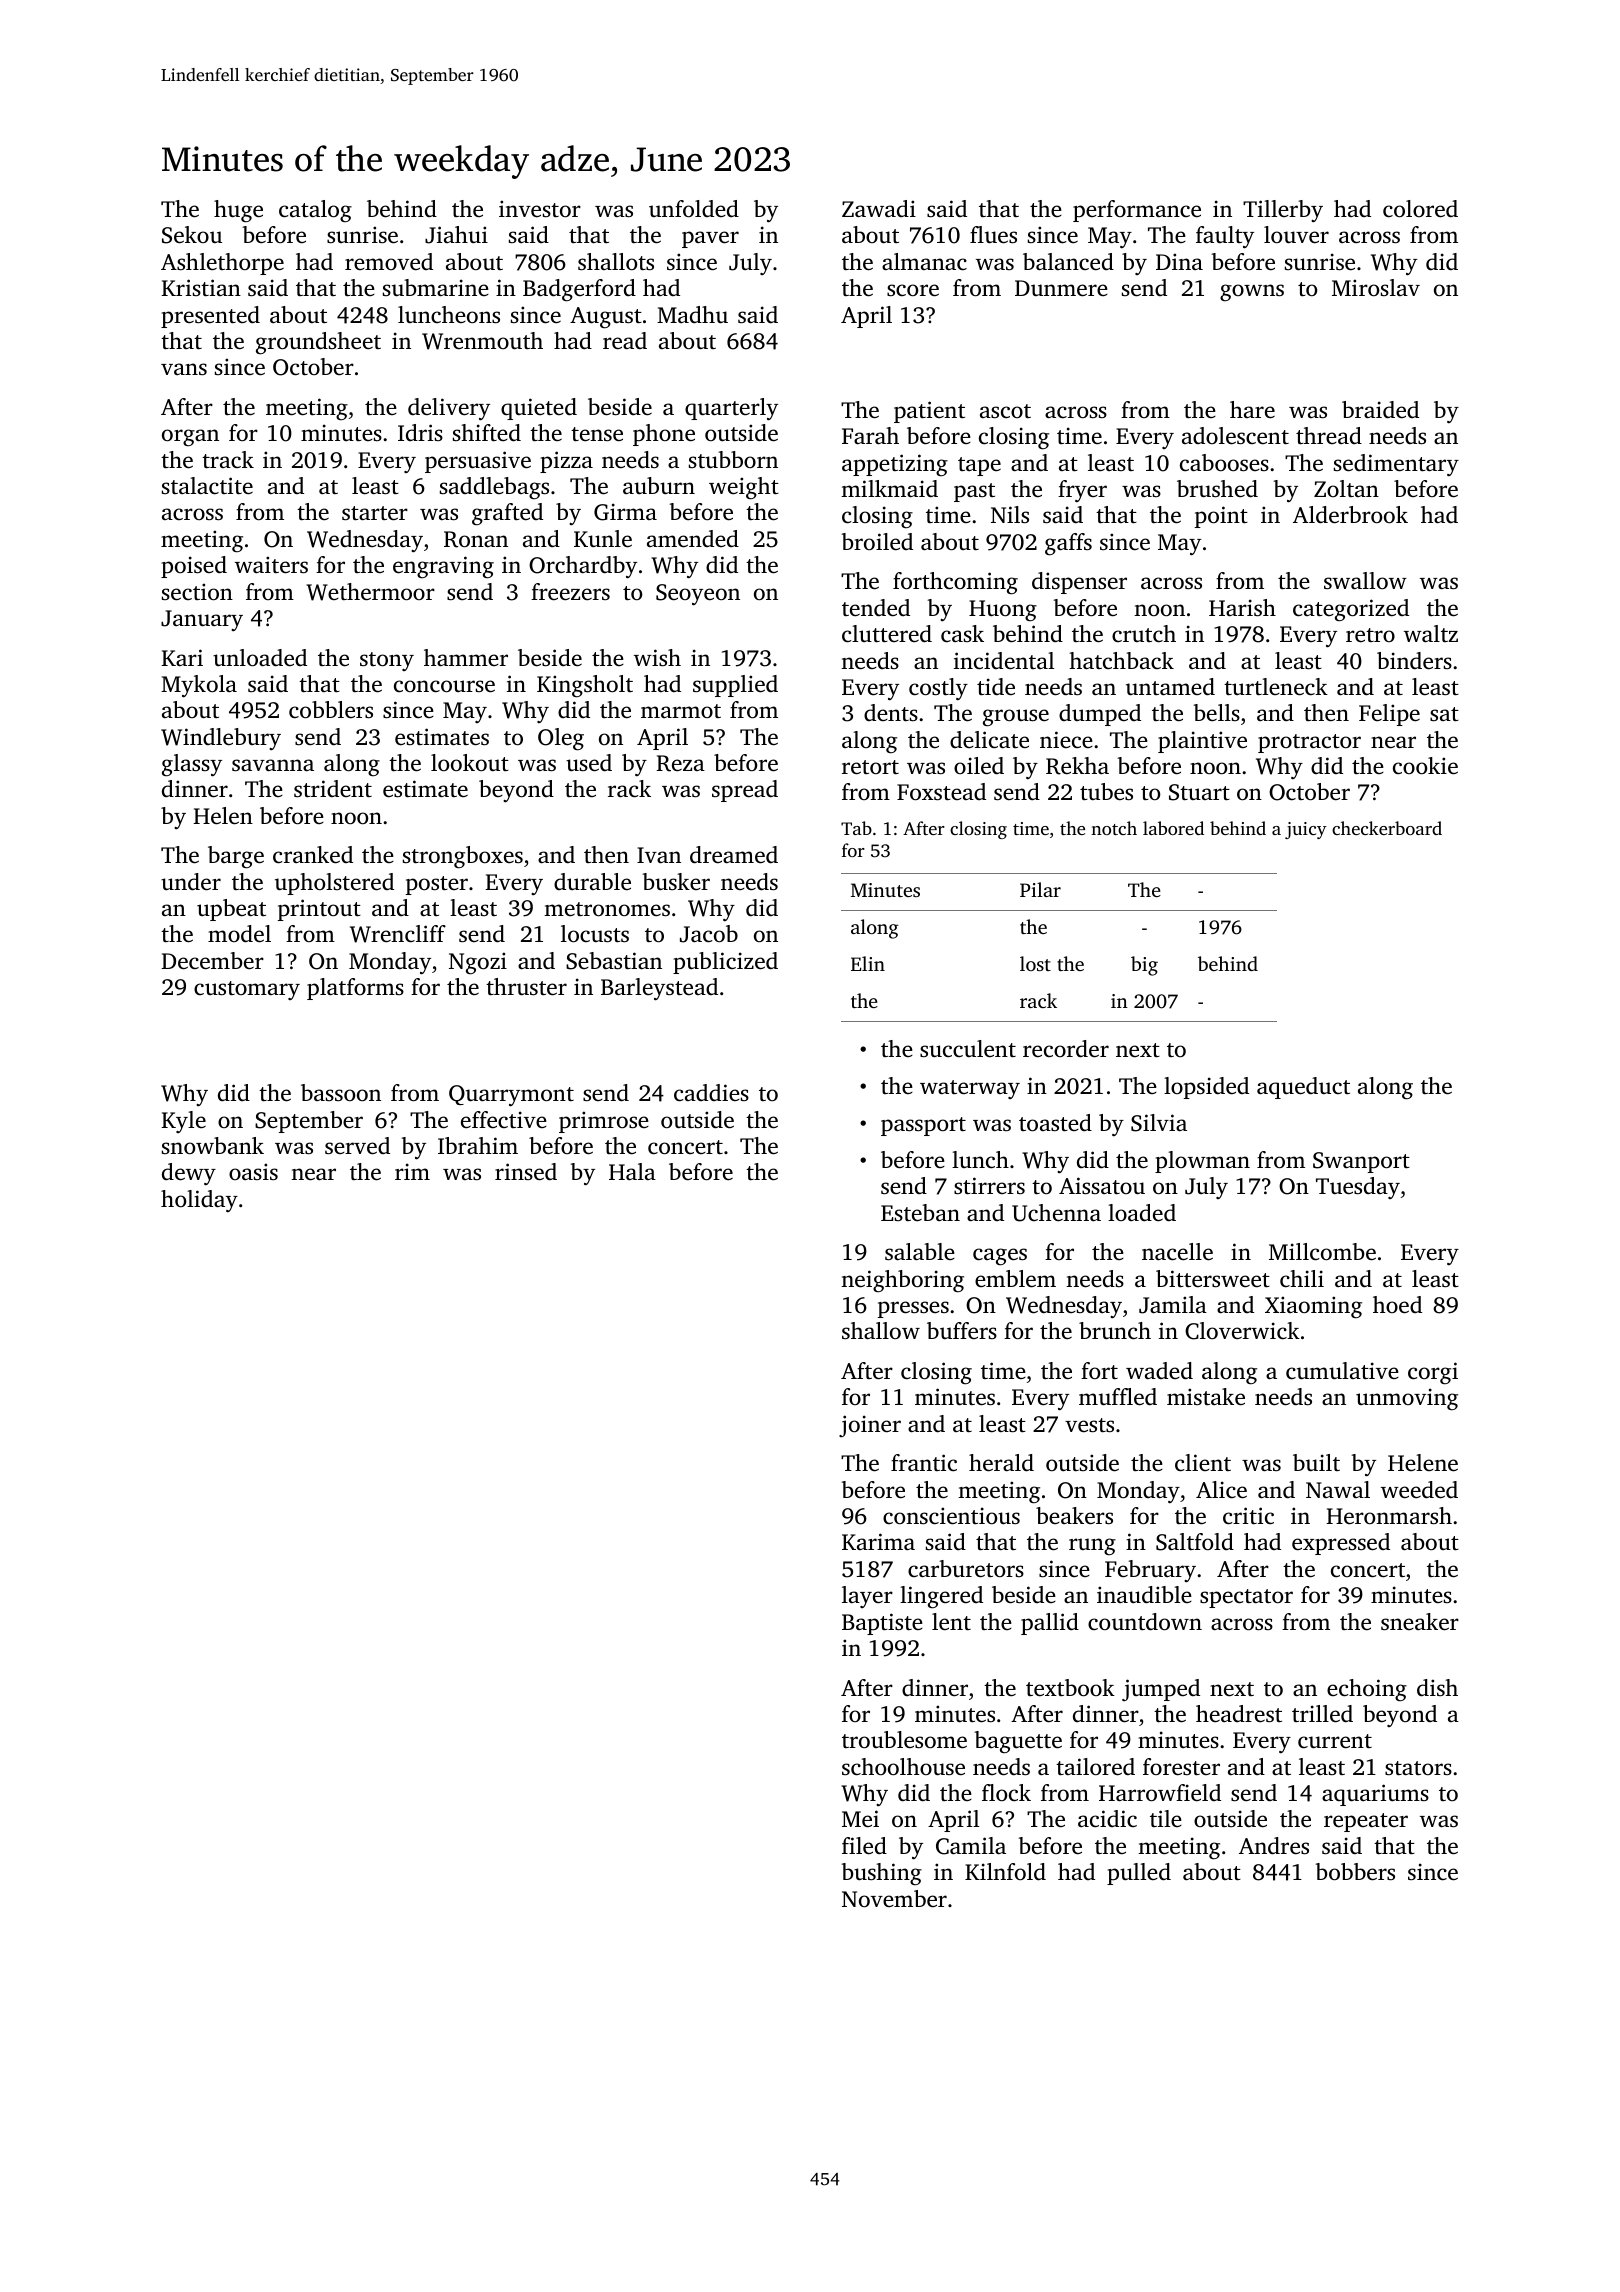 This page has width=1620, height=2292. What do you see at coordinates (882, 1624) in the page?
I see `Baptiste` at bounding box center [882, 1624].
